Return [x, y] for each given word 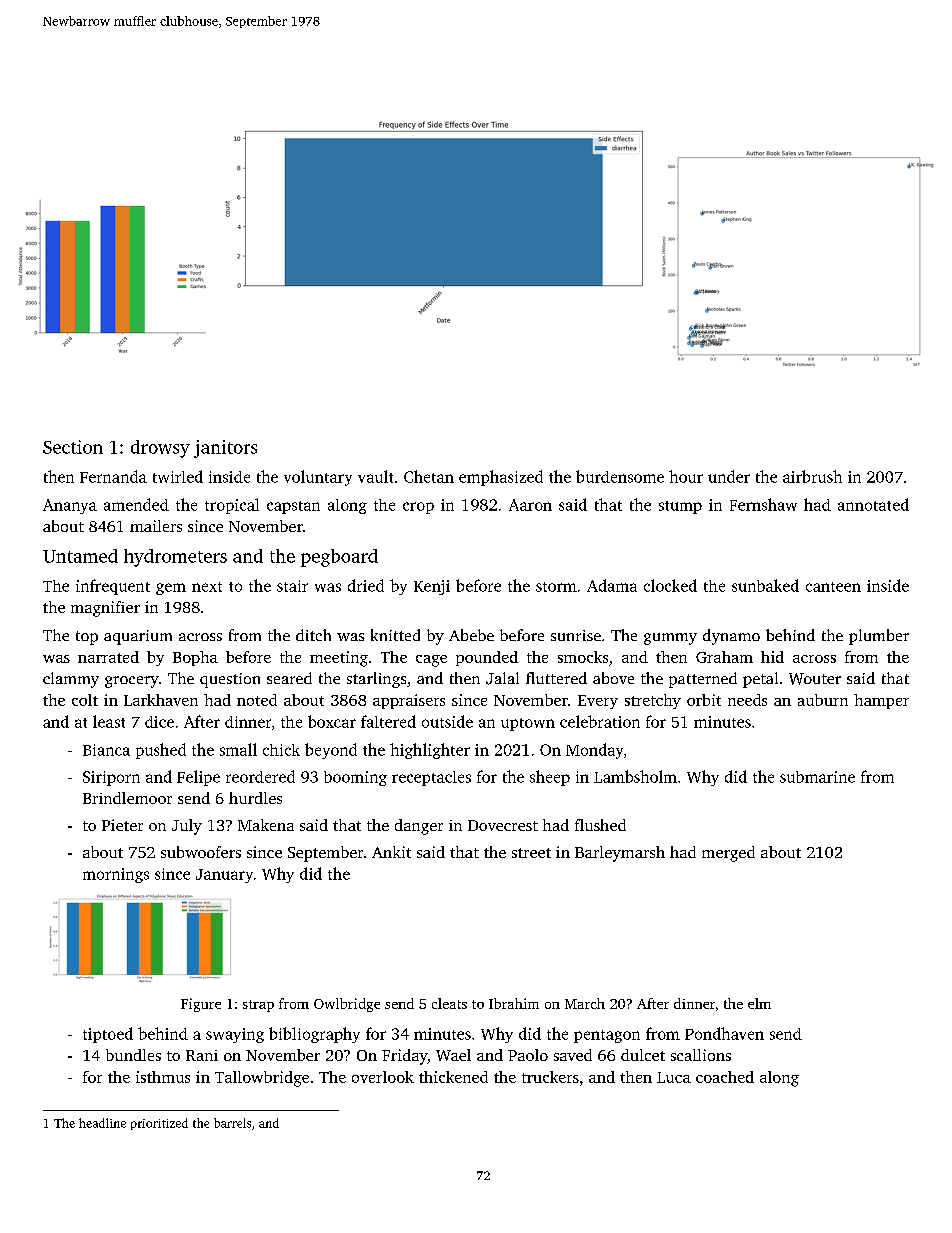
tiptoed [108, 1035]
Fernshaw [763, 504]
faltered [388, 721]
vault [375, 476]
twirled [178, 476]
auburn [823, 700]
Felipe [198, 778]
